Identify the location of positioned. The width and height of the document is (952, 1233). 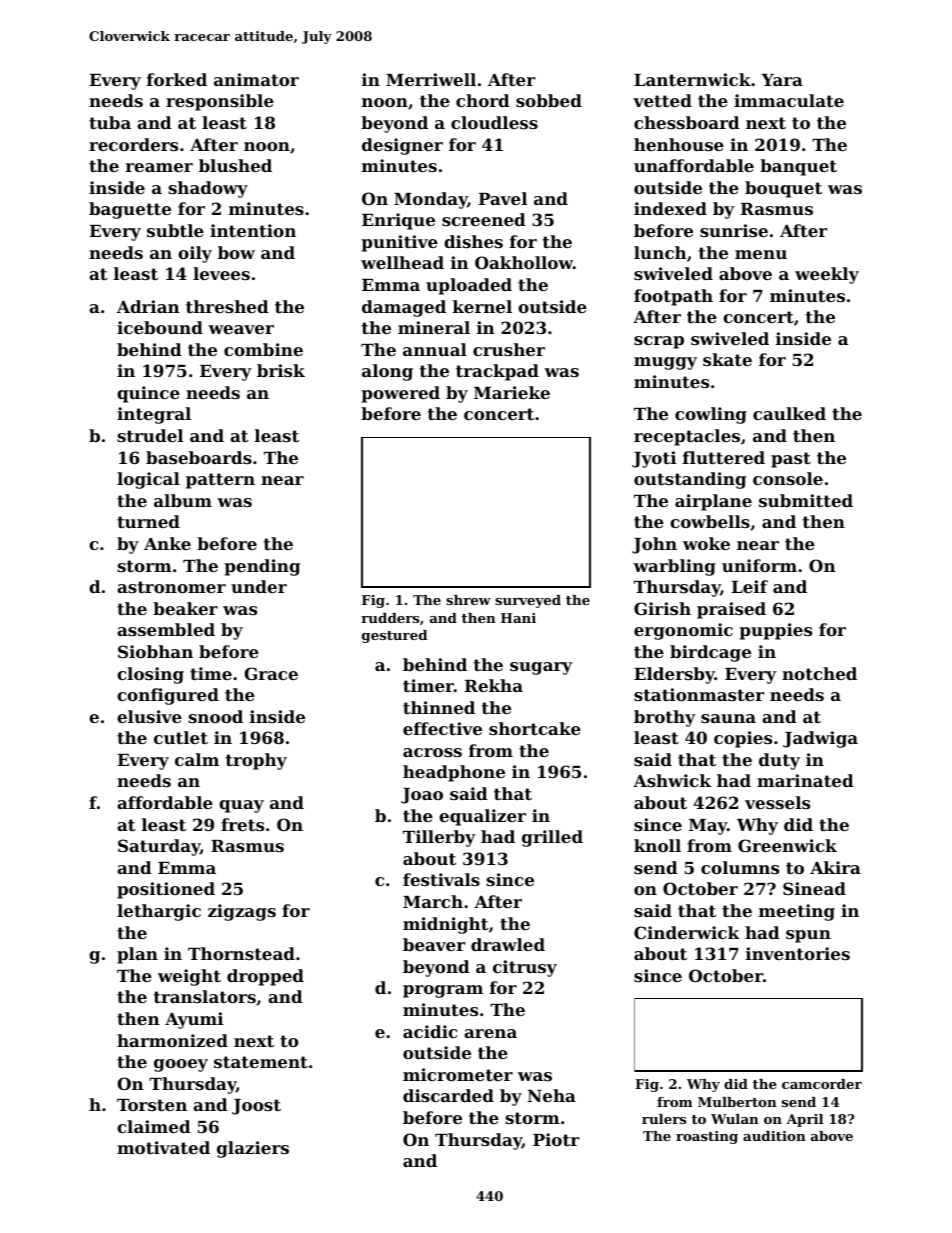
(166, 890).
